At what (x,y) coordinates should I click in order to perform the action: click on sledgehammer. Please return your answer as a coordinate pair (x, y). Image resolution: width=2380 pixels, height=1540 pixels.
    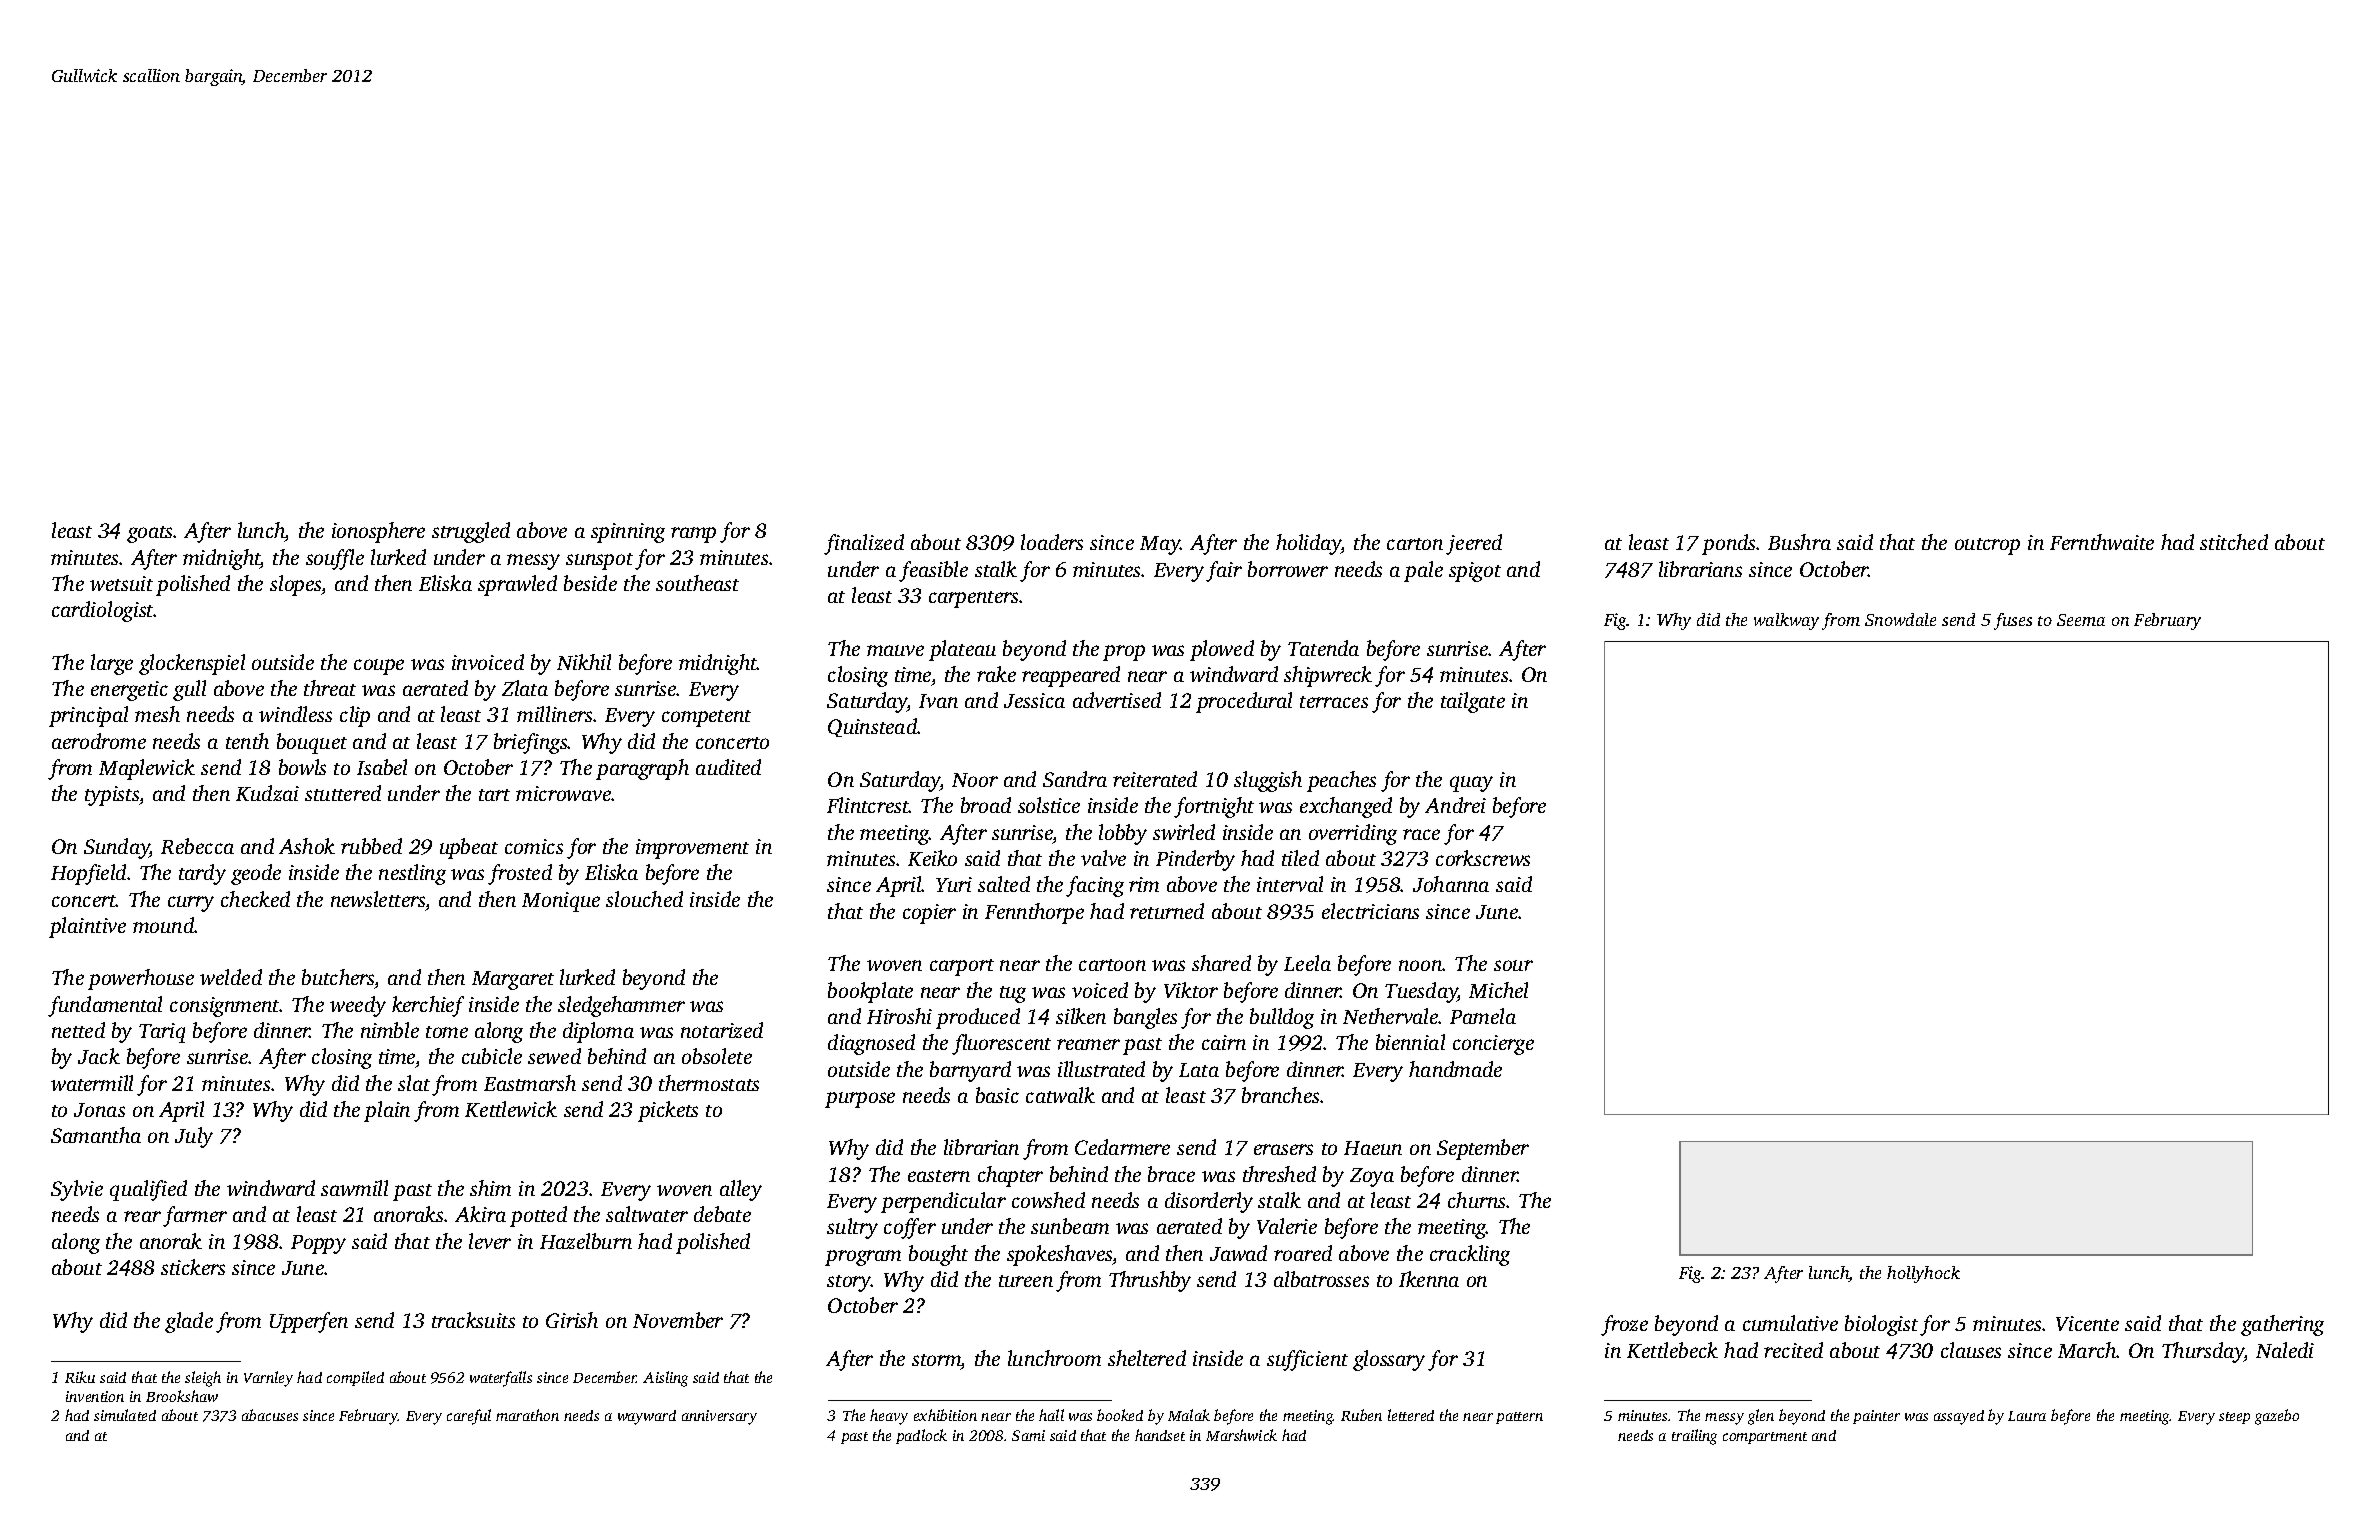
    Looking at the image, I should click on (621, 1006).
